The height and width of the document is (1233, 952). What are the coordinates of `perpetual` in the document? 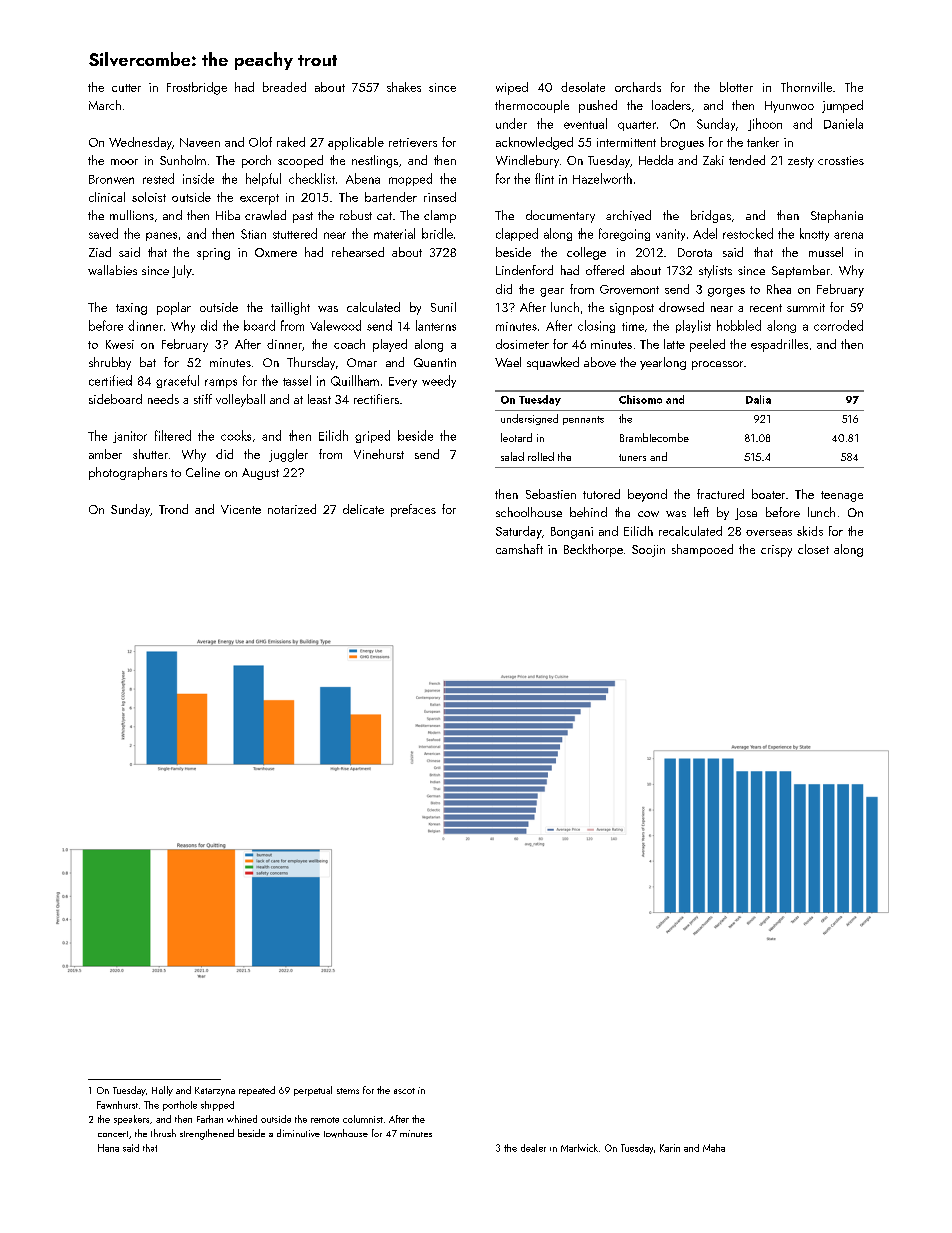 It's located at (313, 1091).
